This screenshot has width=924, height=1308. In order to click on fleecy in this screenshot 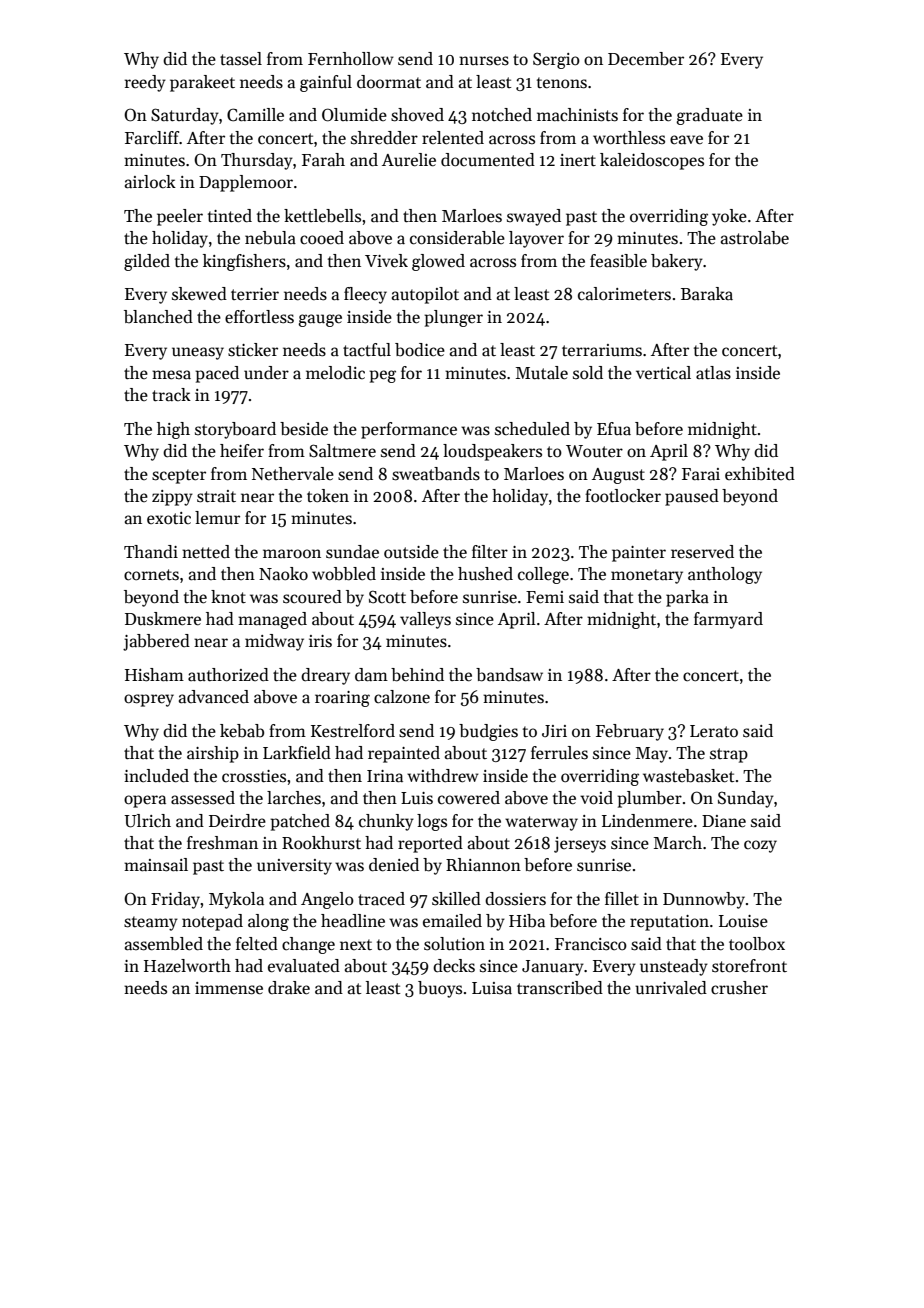, I will do `click(365, 295)`.
